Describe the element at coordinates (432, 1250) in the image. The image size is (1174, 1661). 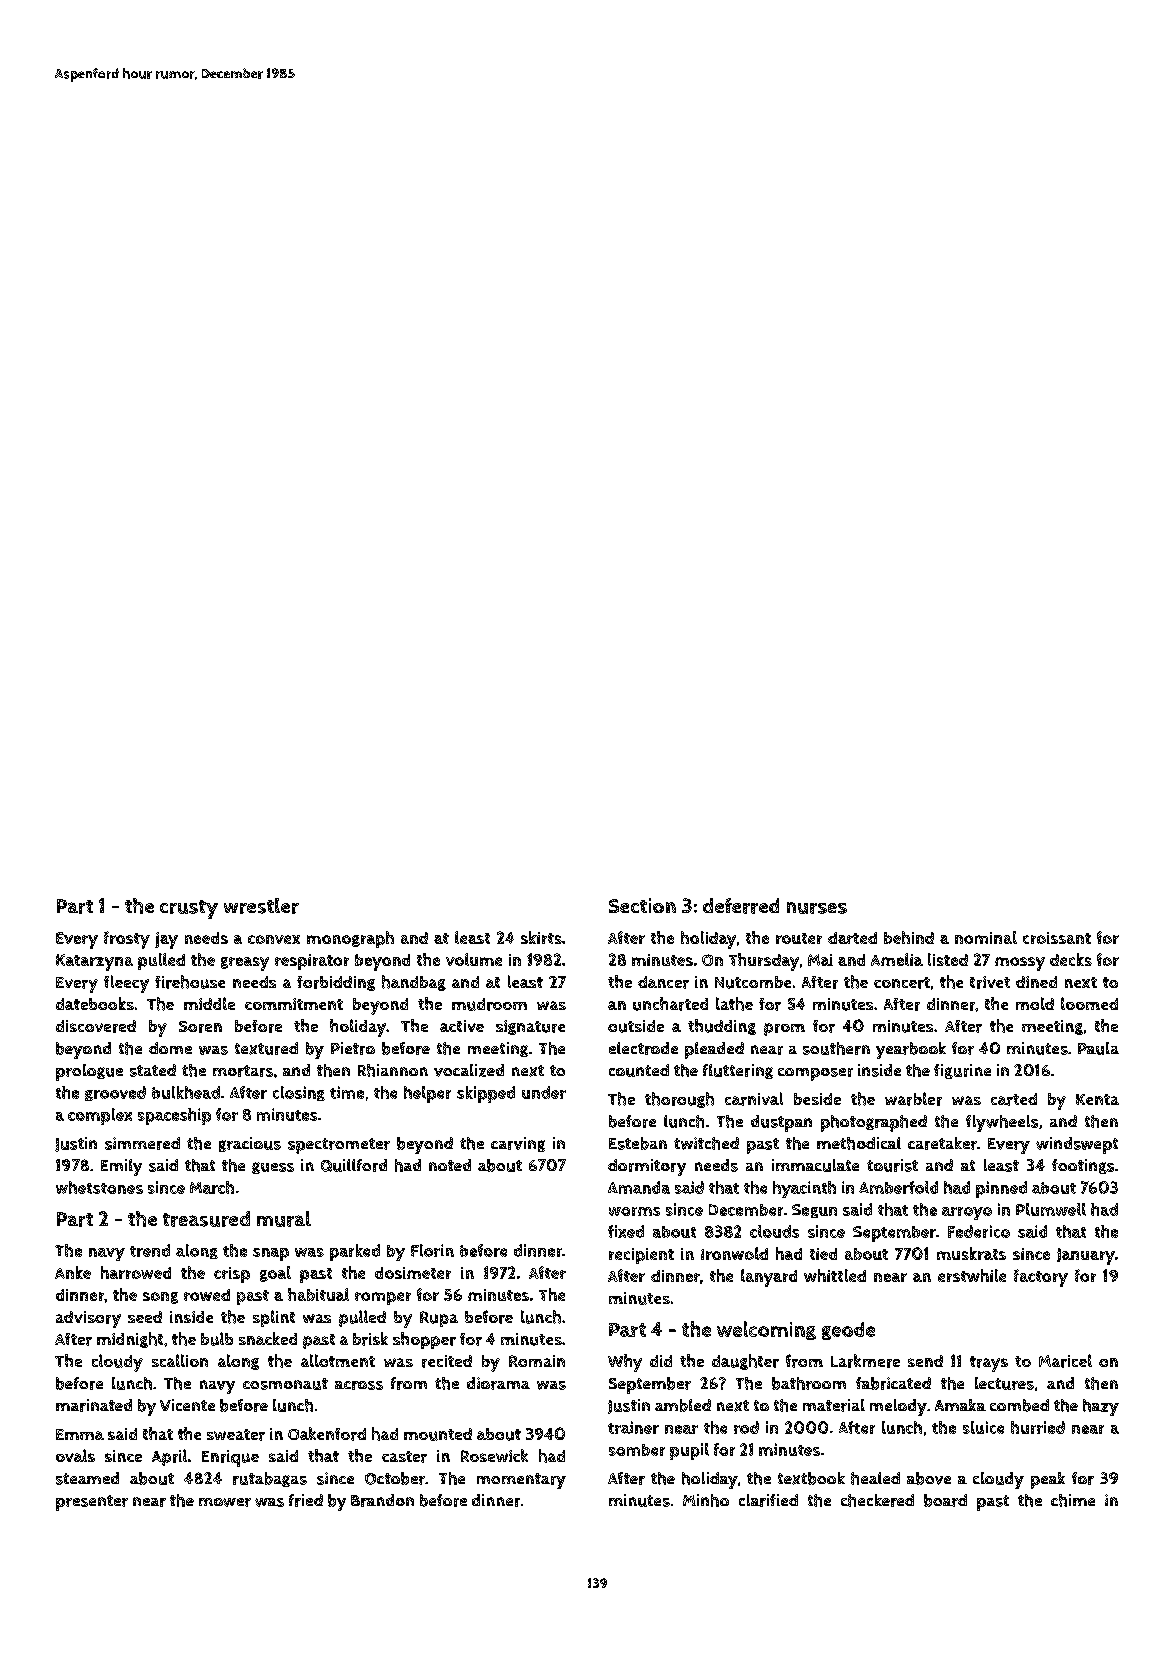
I see `Florin` at that location.
